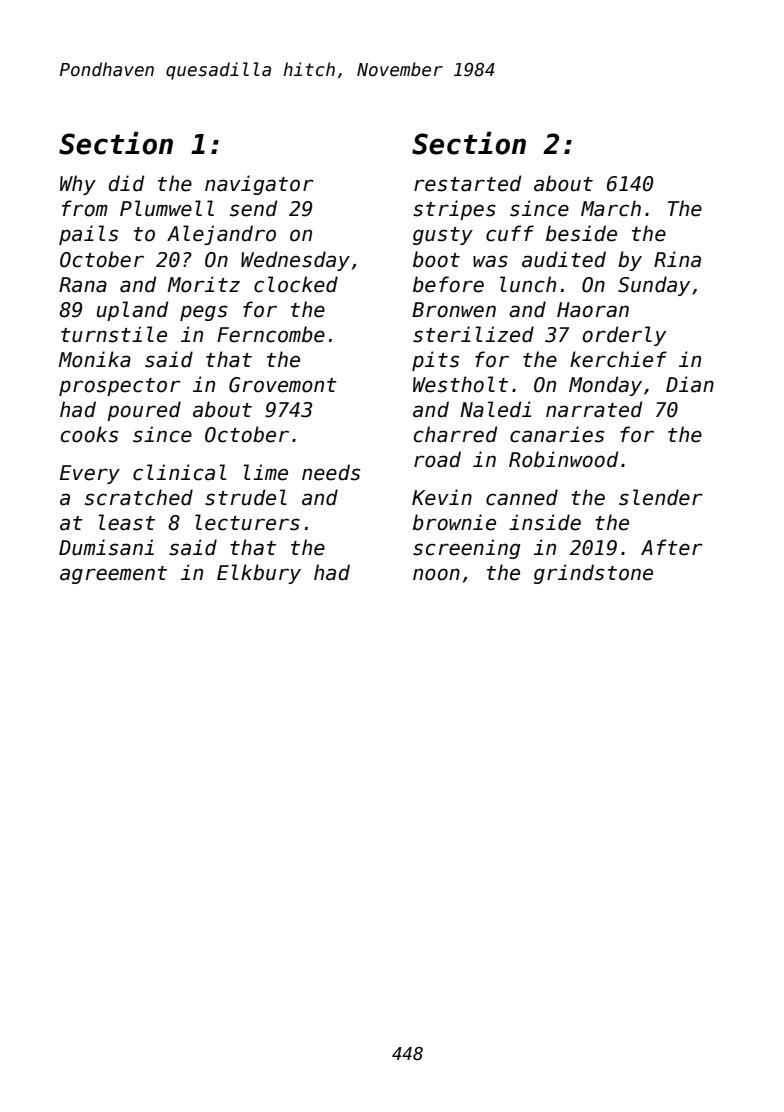 Image resolution: width=784 pixels, height=1112 pixels. Describe the element at coordinates (467, 183) in the screenshot. I see `restarted` at that location.
